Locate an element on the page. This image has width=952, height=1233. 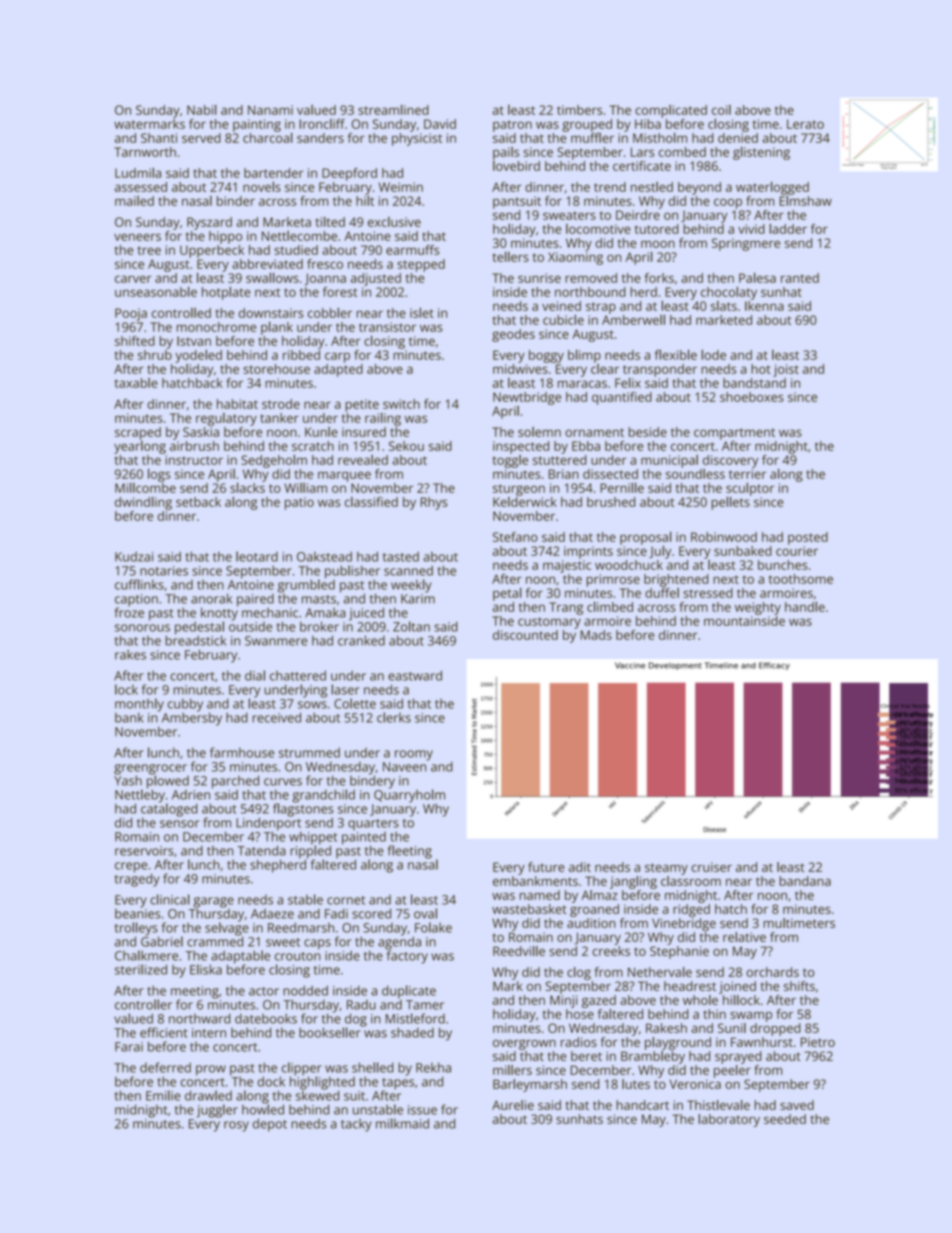
rosy is located at coordinates (236, 1126).
